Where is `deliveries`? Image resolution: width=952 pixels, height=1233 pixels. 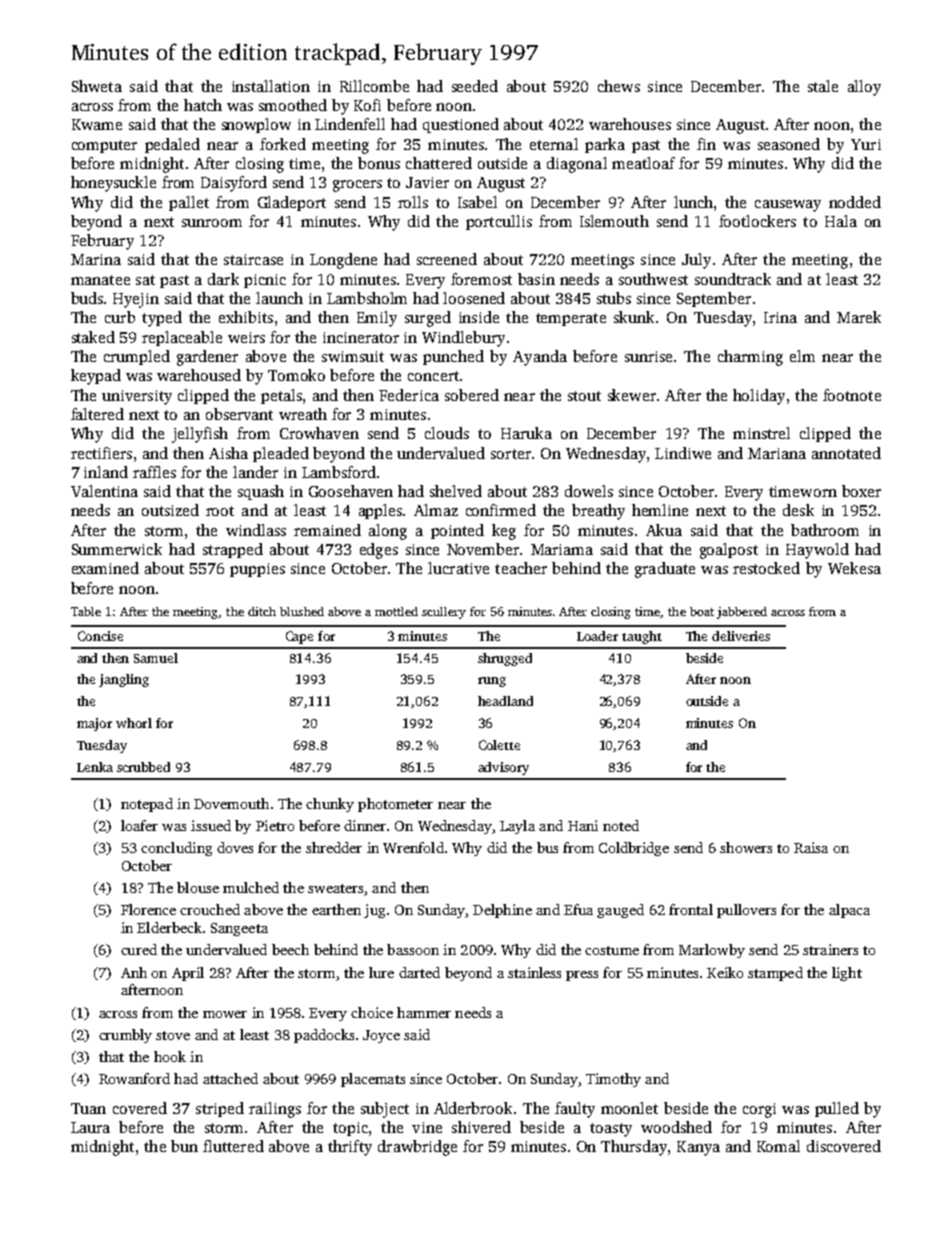
deliveries is located at coordinates (741, 636).
